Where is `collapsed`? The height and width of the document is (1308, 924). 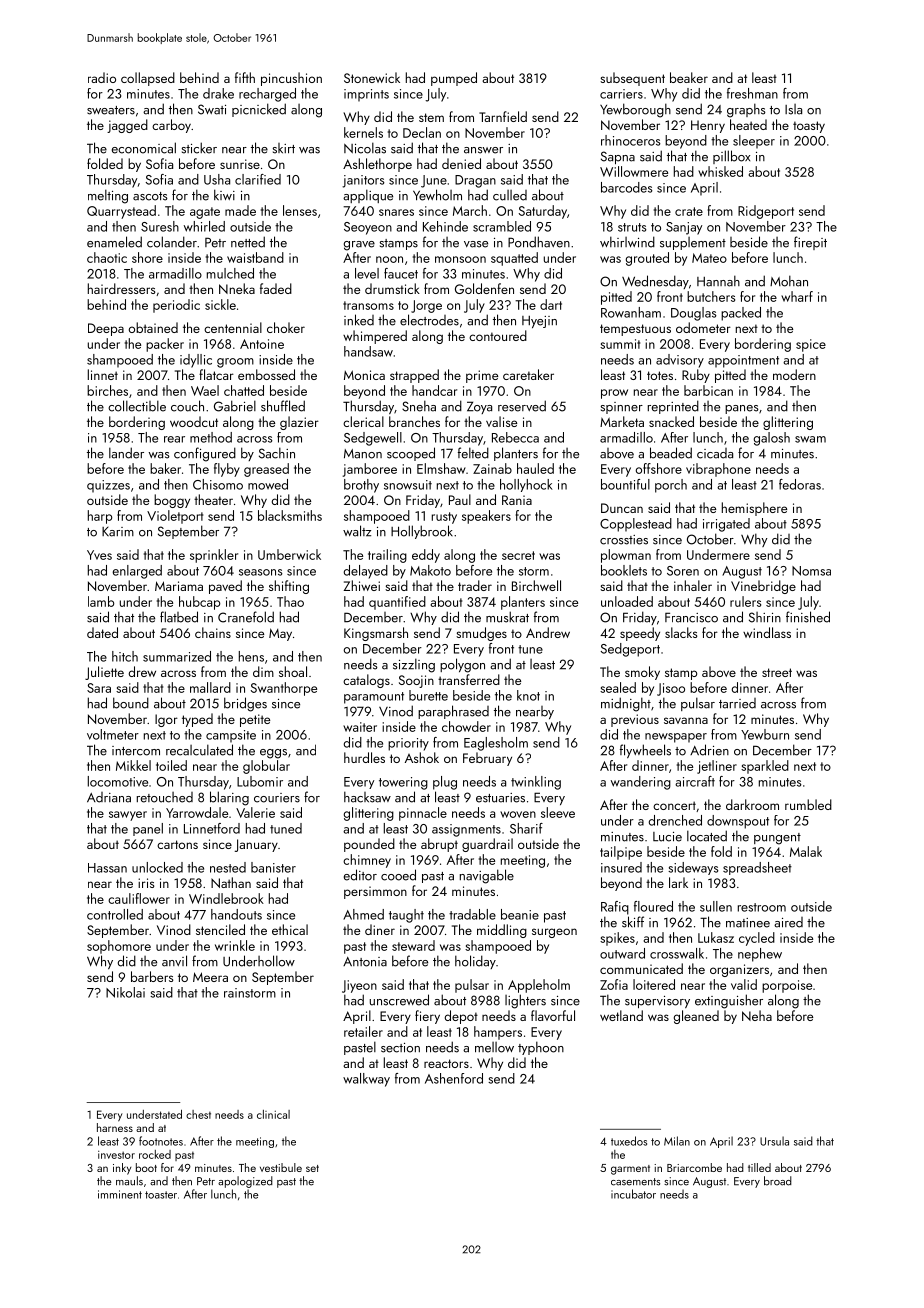
collapsed is located at coordinates (148, 79).
